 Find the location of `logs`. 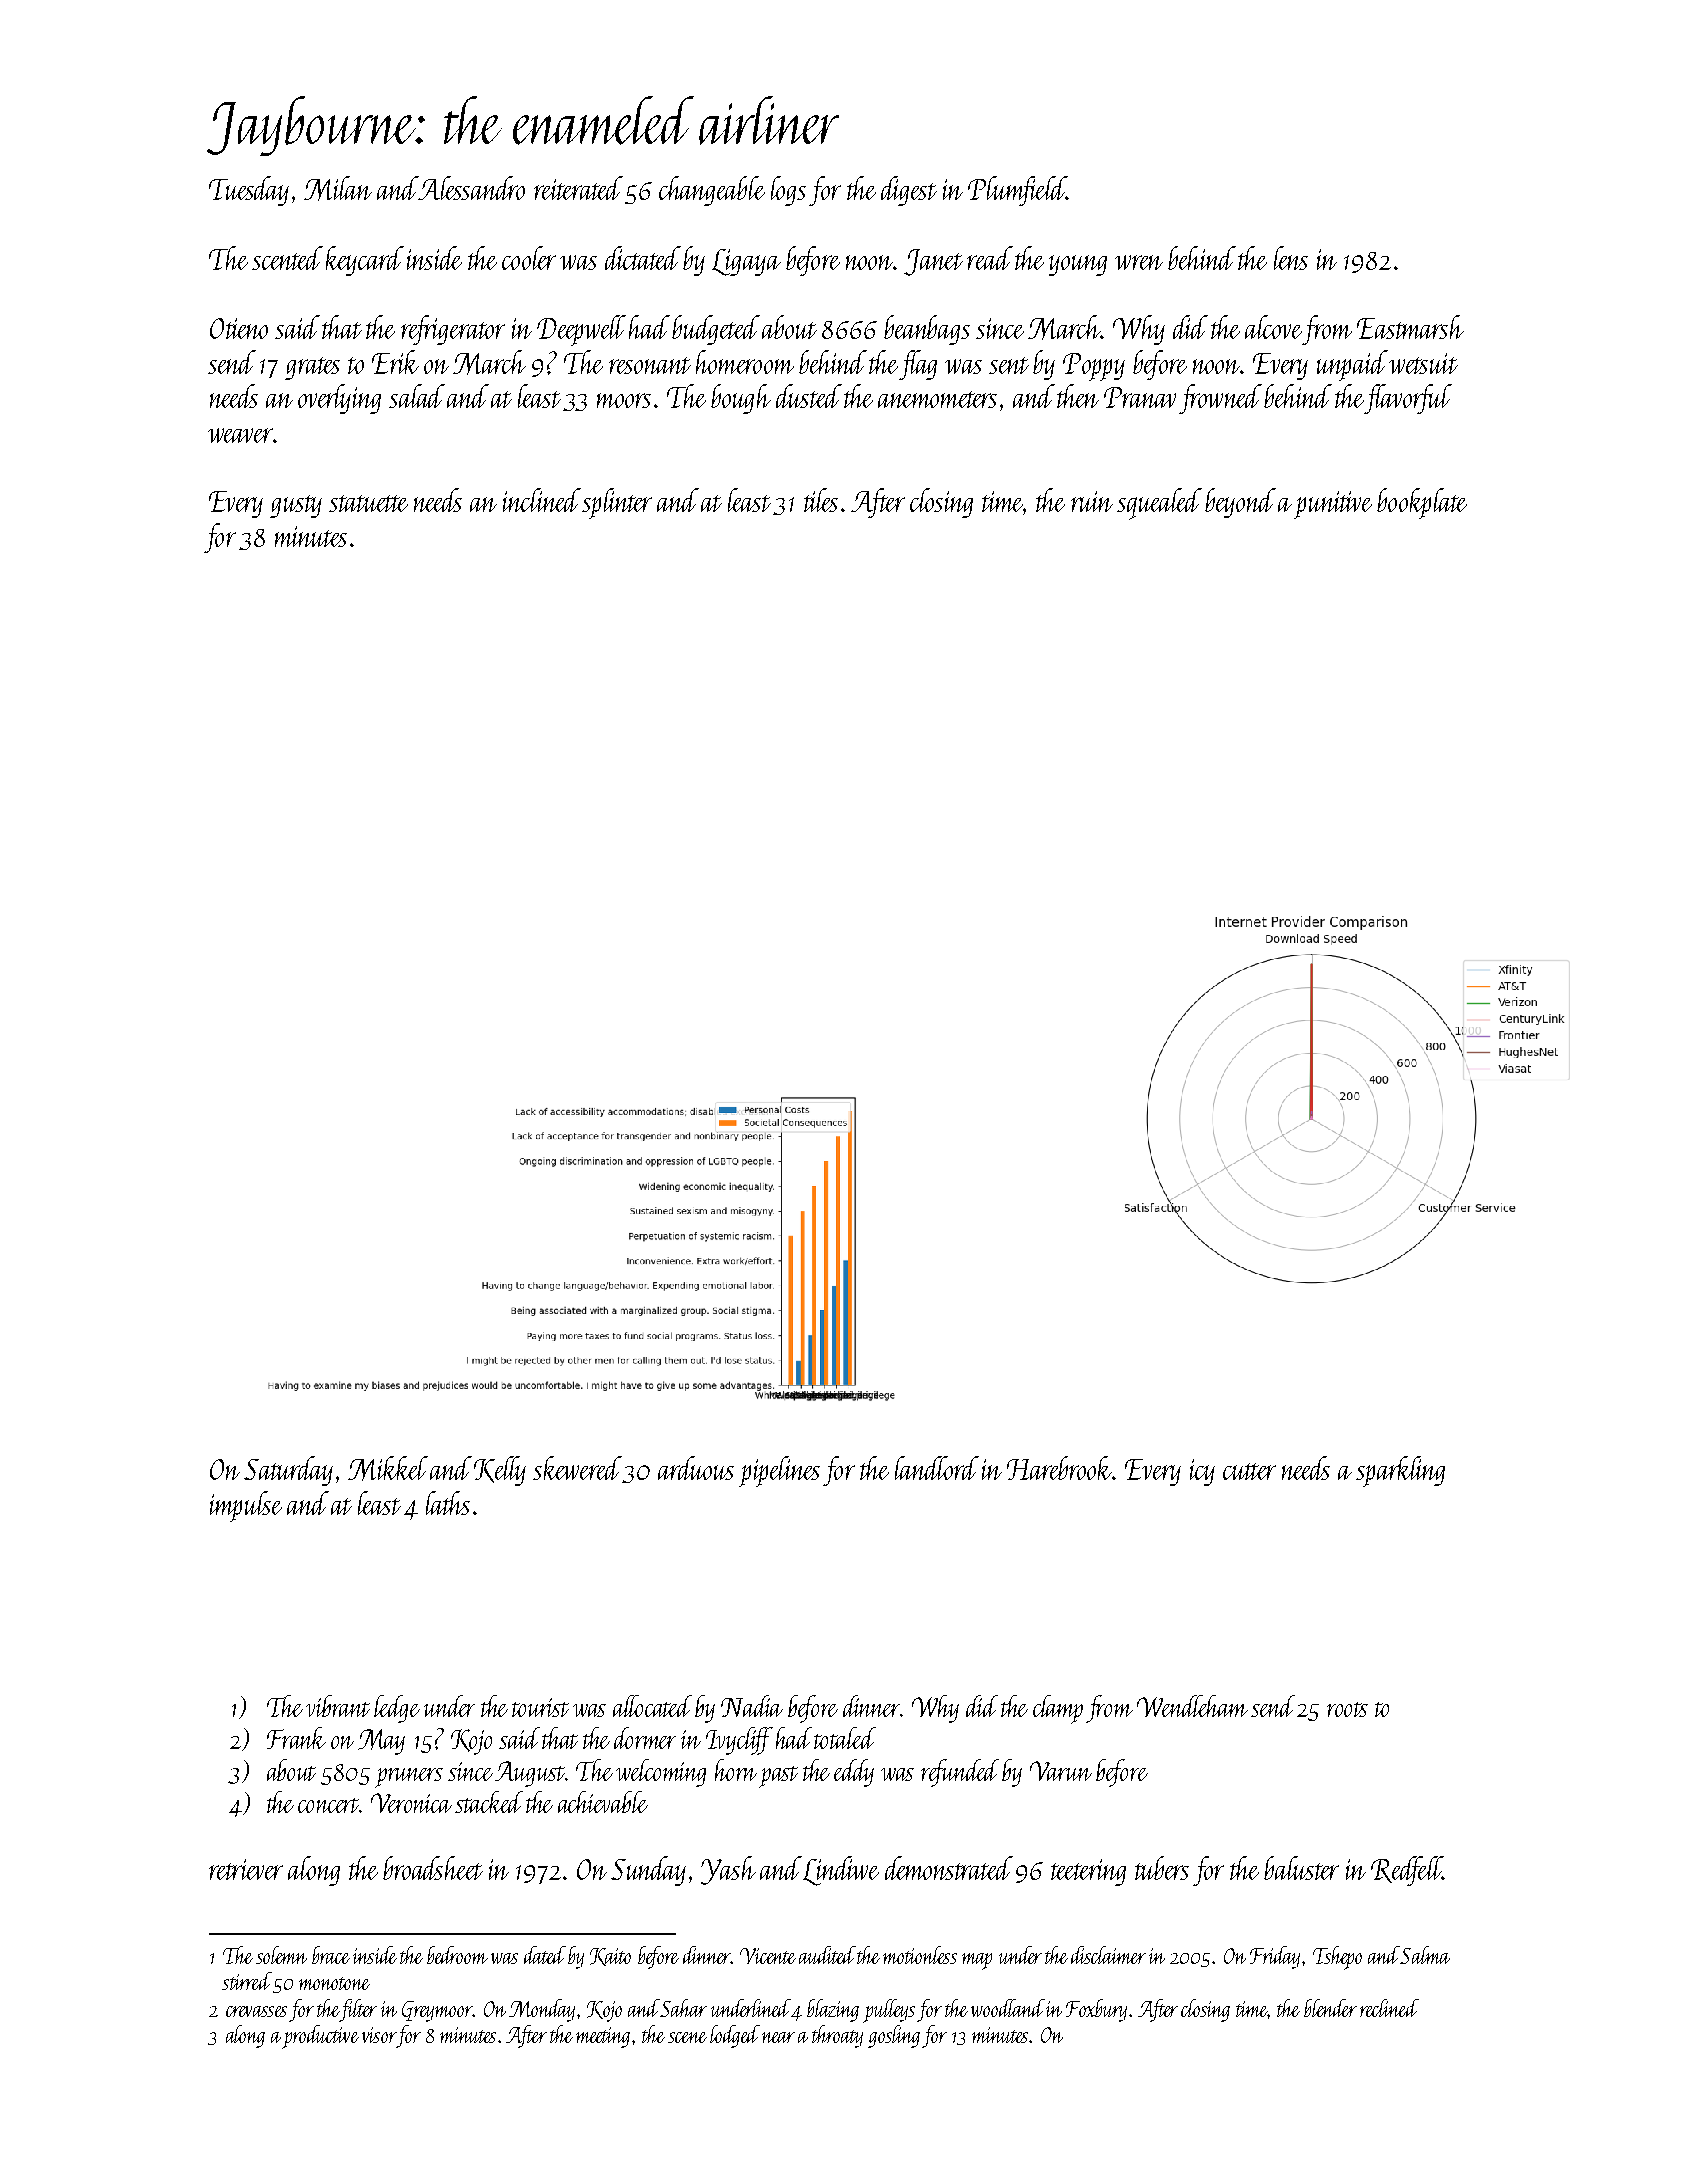

logs is located at coordinates (788, 191).
